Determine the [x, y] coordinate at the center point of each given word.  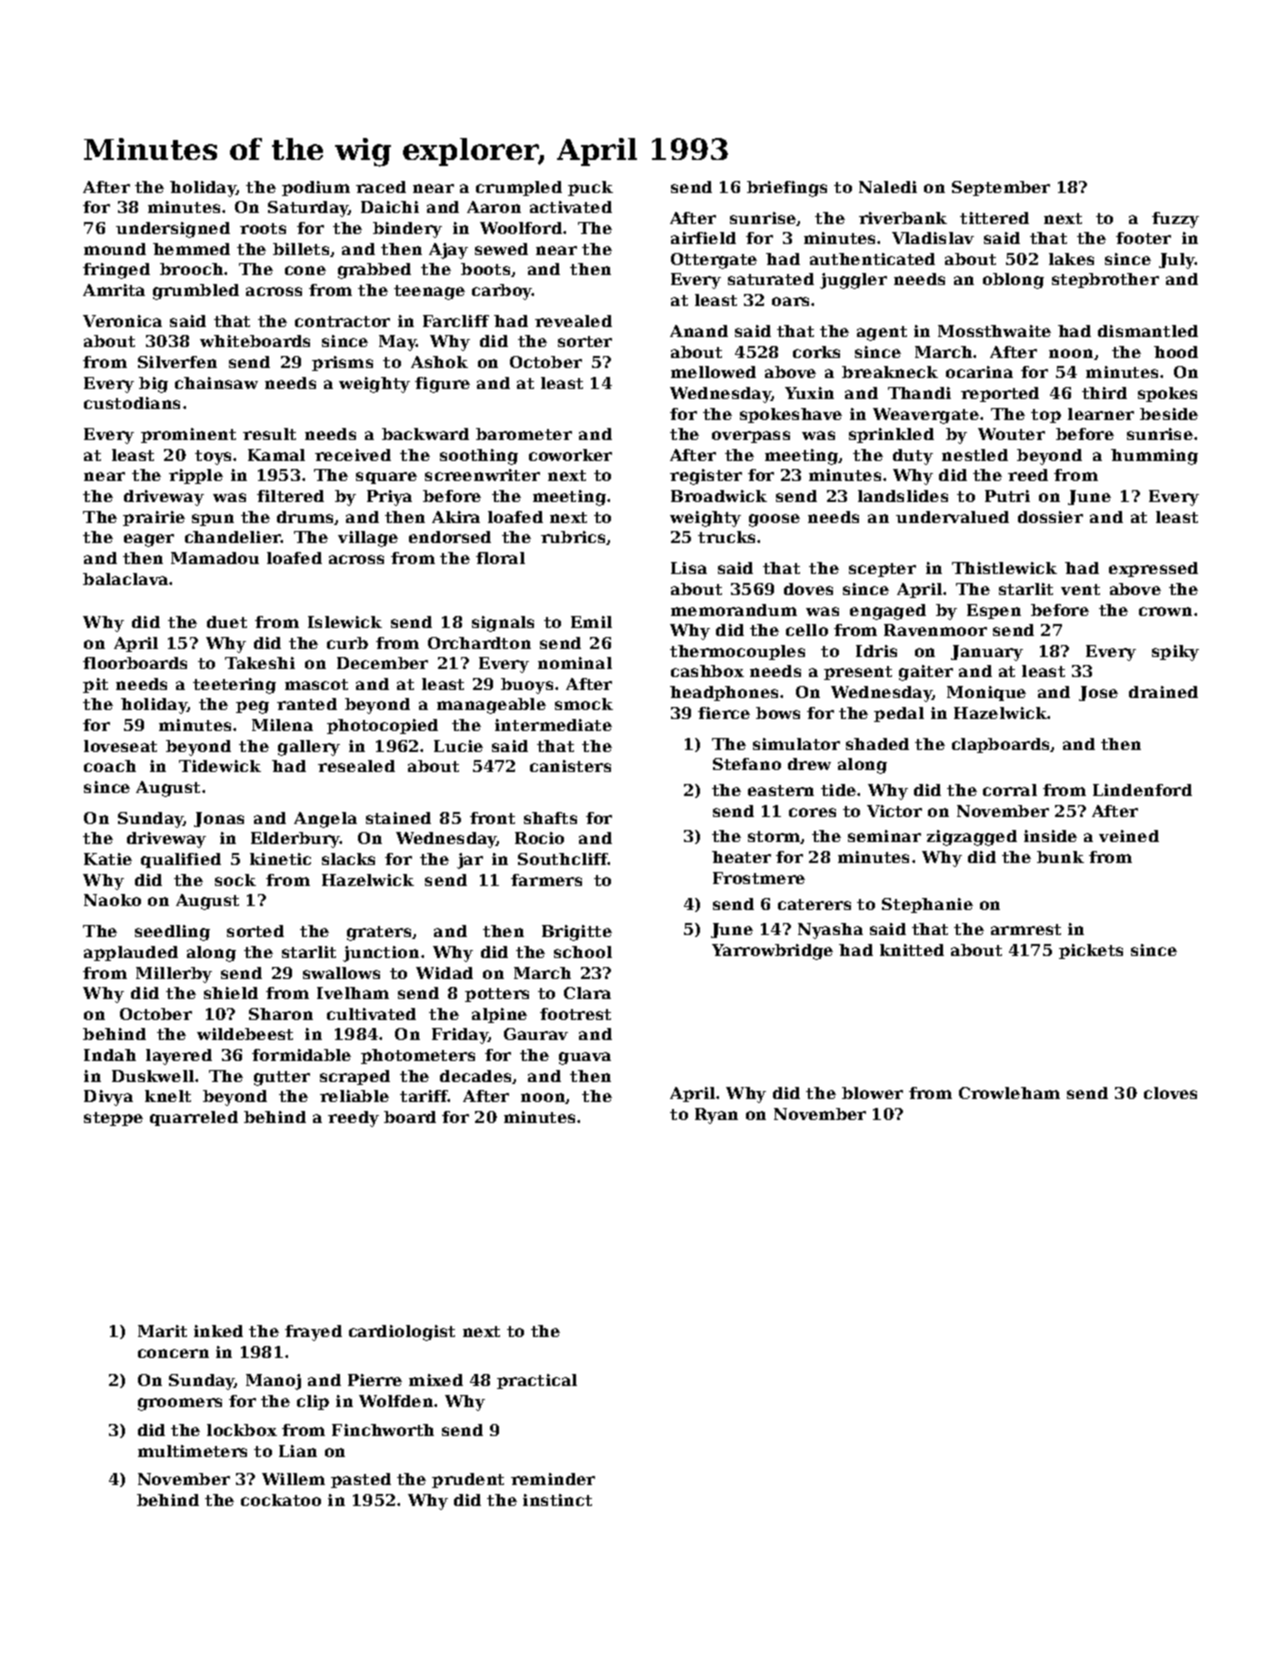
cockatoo [281, 1500]
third [1104, 393]
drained [1163, 692]
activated [571, 207]
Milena [282, 725]
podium [316, 188]
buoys [527, 686]
